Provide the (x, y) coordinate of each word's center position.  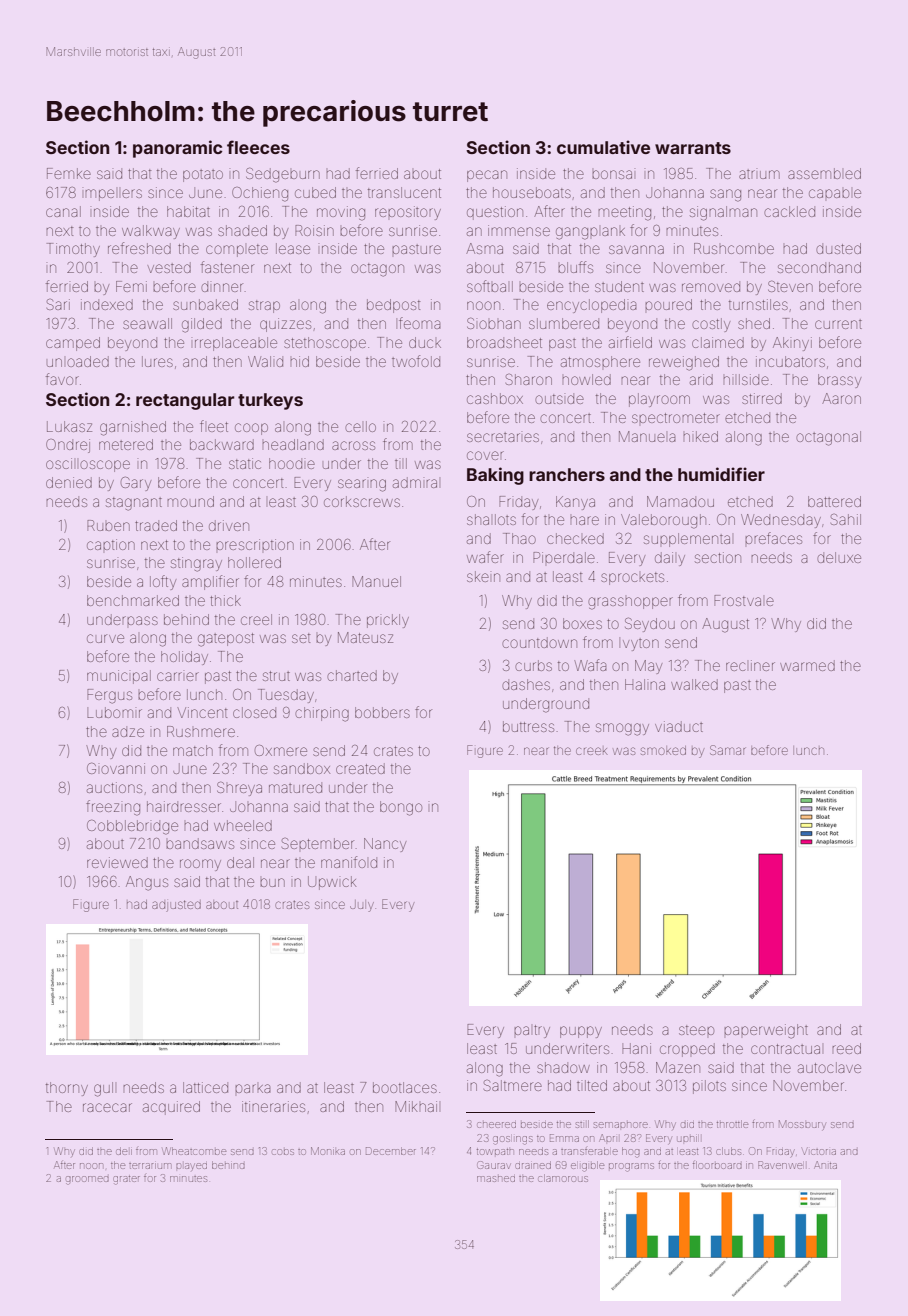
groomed (87, 1180)
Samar (727, 750)
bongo (401, 808)
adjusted (176, 906)
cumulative (603, 147)
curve (105, 638)
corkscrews (362, 501)
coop (251, 429)
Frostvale (744, 600)
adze (128, 732)
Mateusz (365, 637)
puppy (581, 1032)
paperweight (766, 1031)
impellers (113, 195)
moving (341, 213)
